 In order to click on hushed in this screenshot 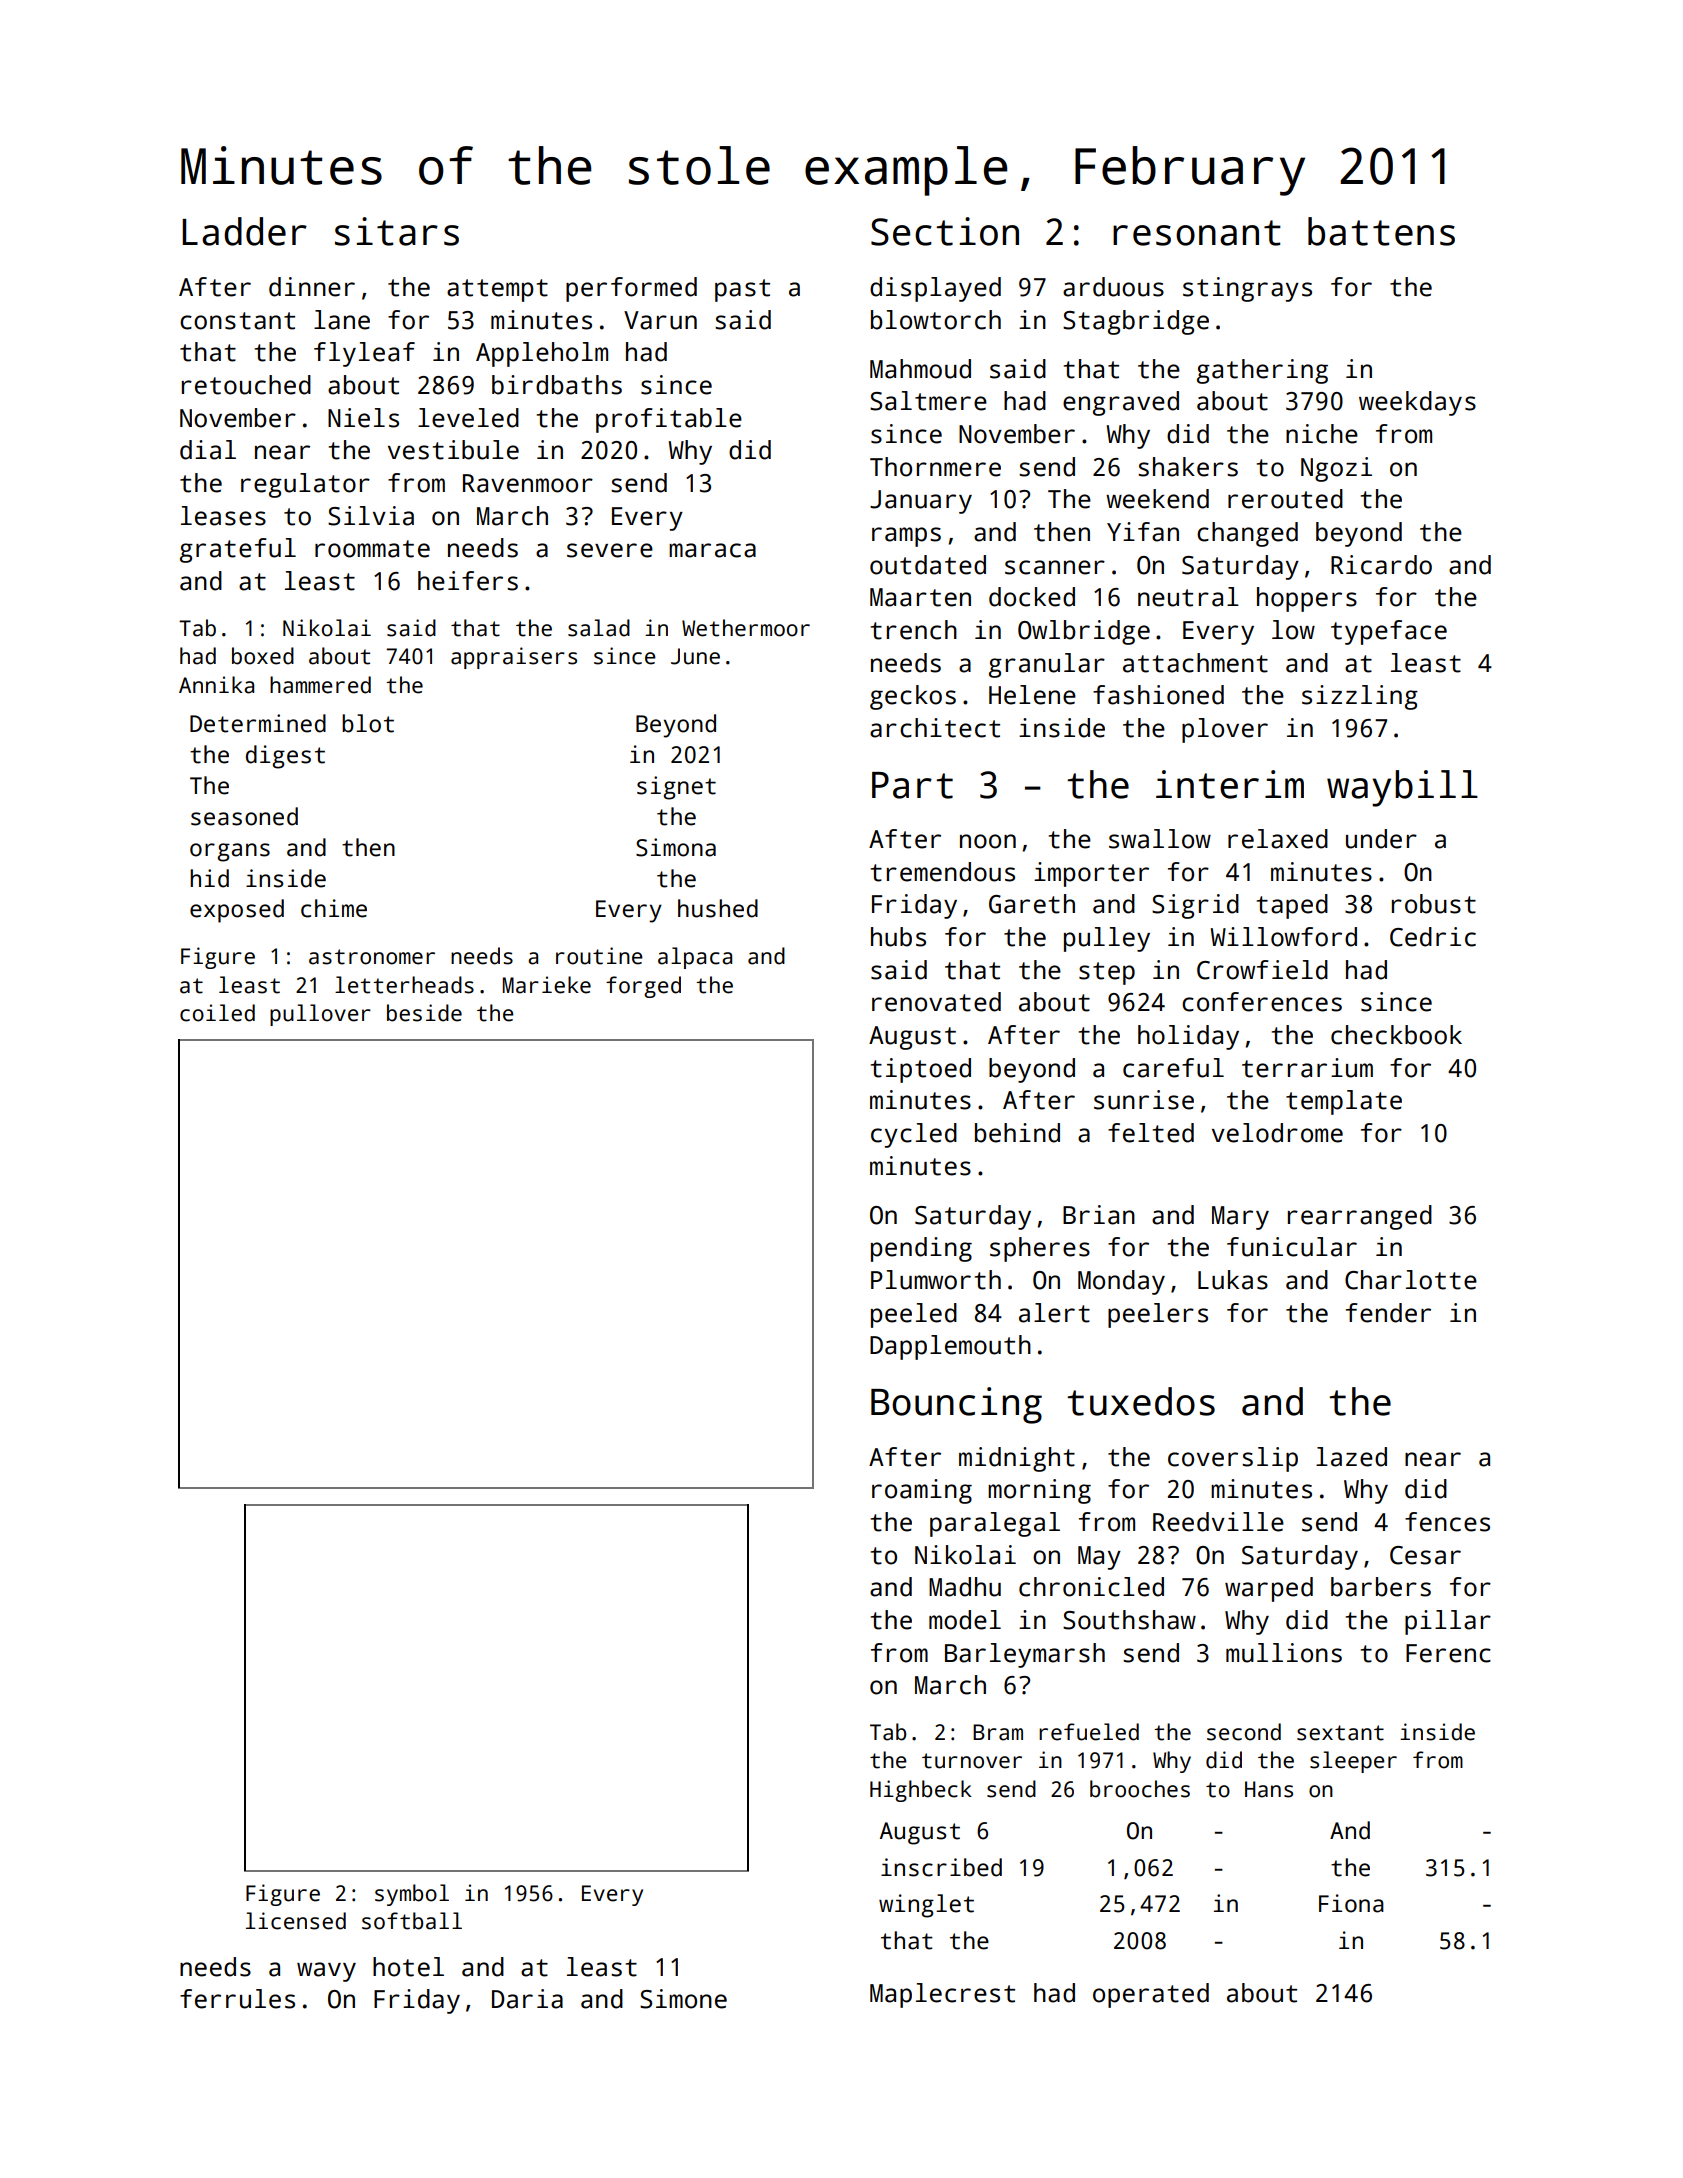, I will do `click(718, 908)`.
